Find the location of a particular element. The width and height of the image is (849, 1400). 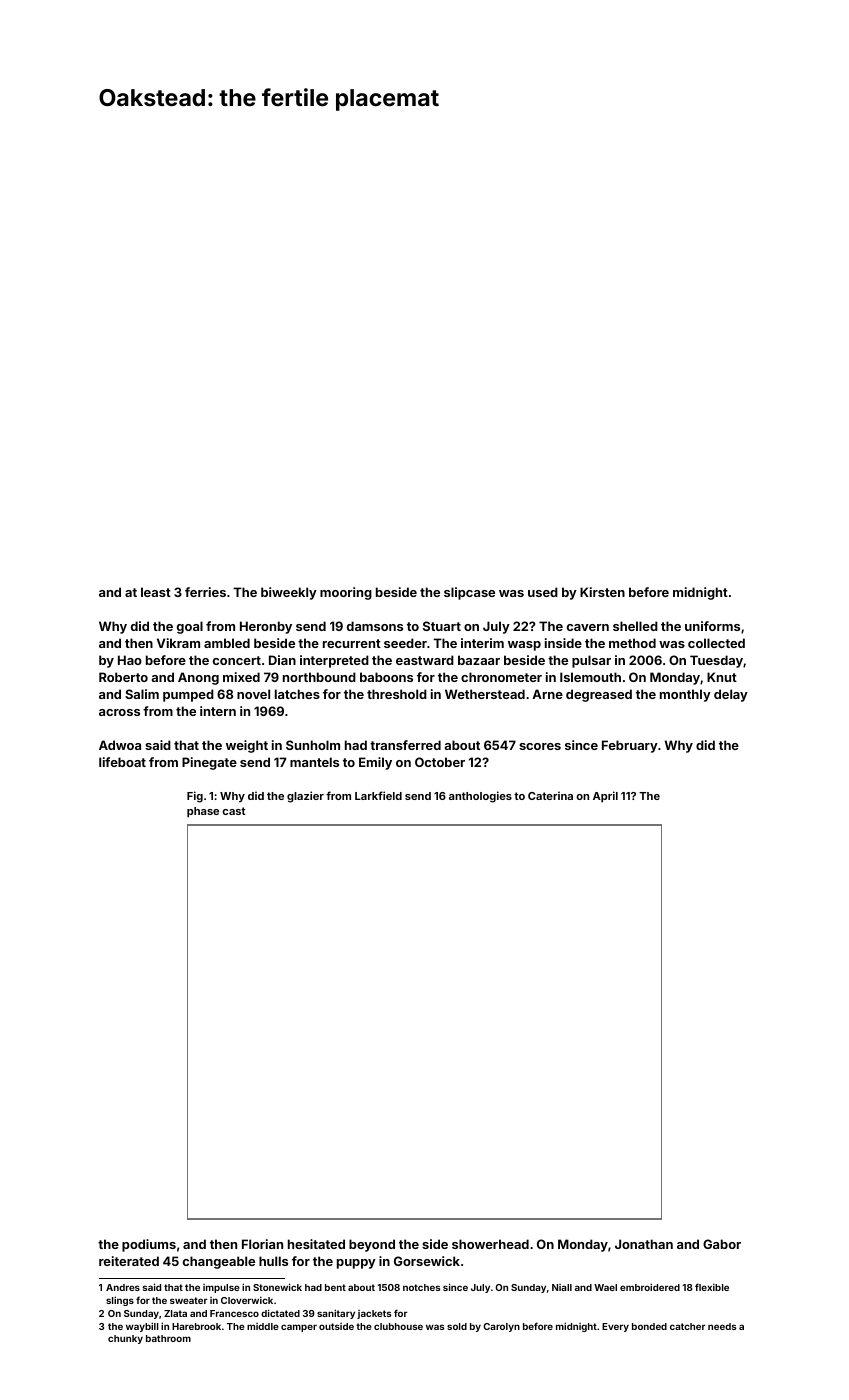

bathroom is located at coordinates (168, 1338).
